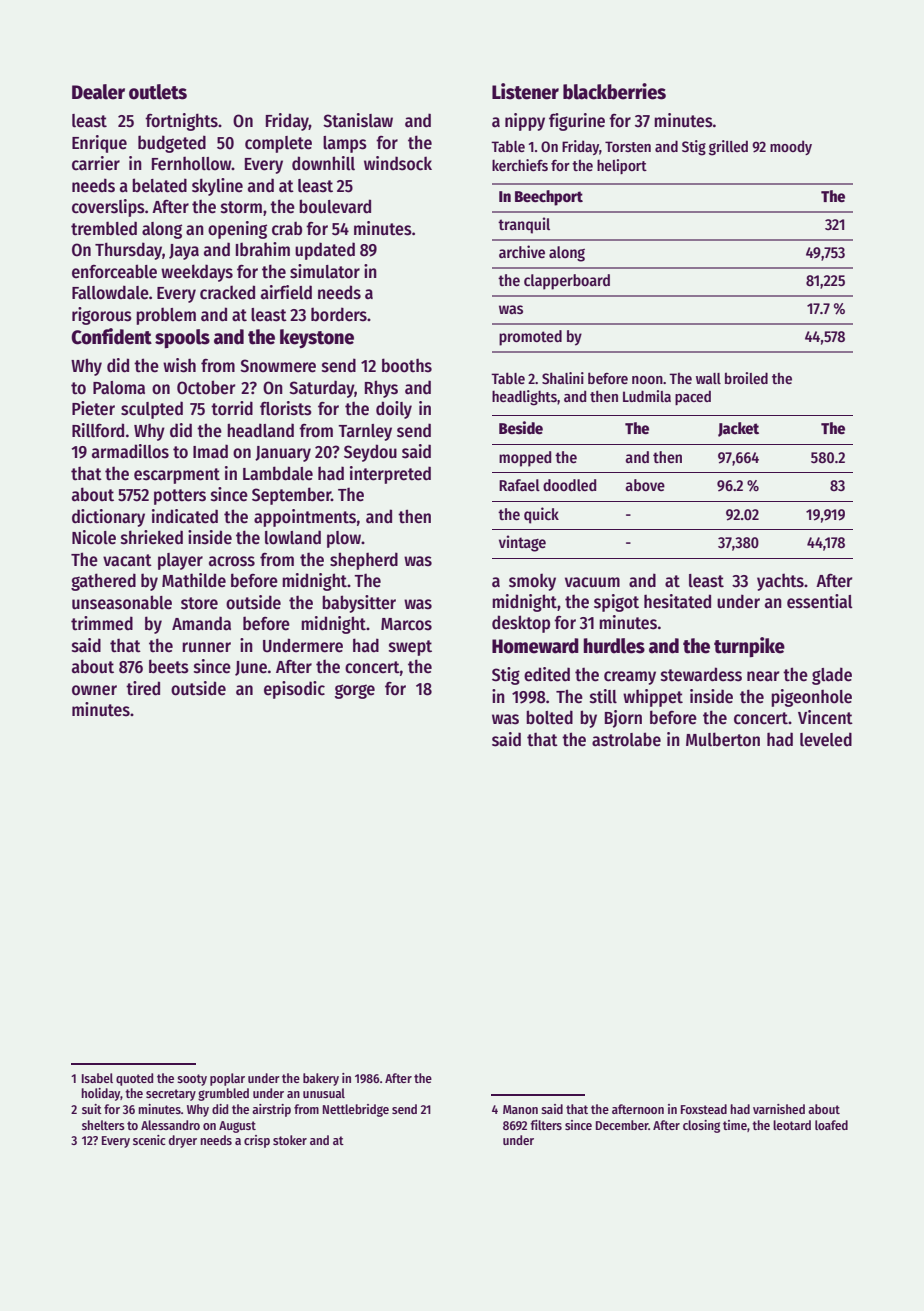 This page has height=1311, width=924. Describe the element at coordinates (622, 166) in the page. I see `heliport` at that location.
